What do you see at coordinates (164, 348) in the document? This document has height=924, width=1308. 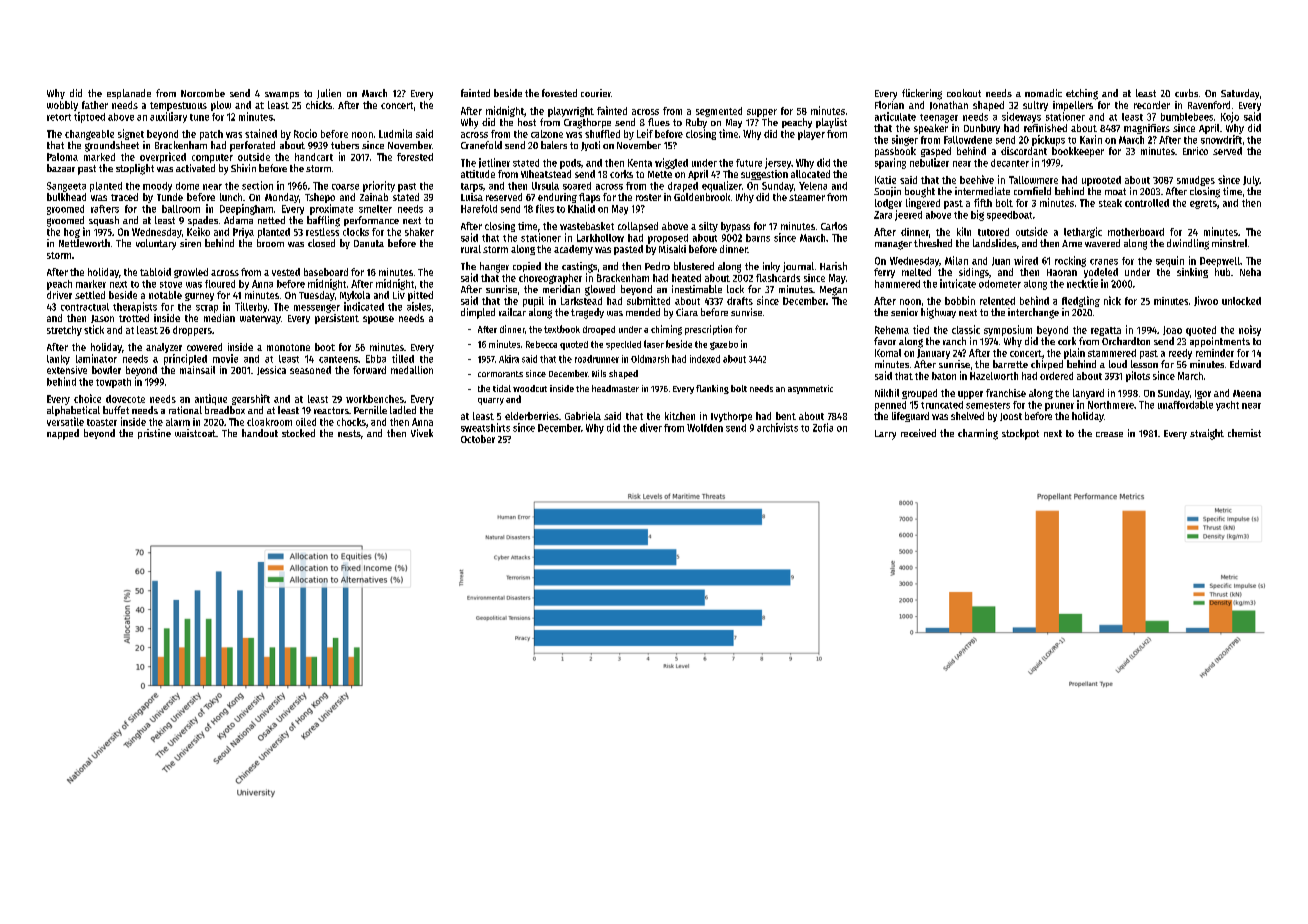 I see `analyzer` at bounding box center [164, 348].
